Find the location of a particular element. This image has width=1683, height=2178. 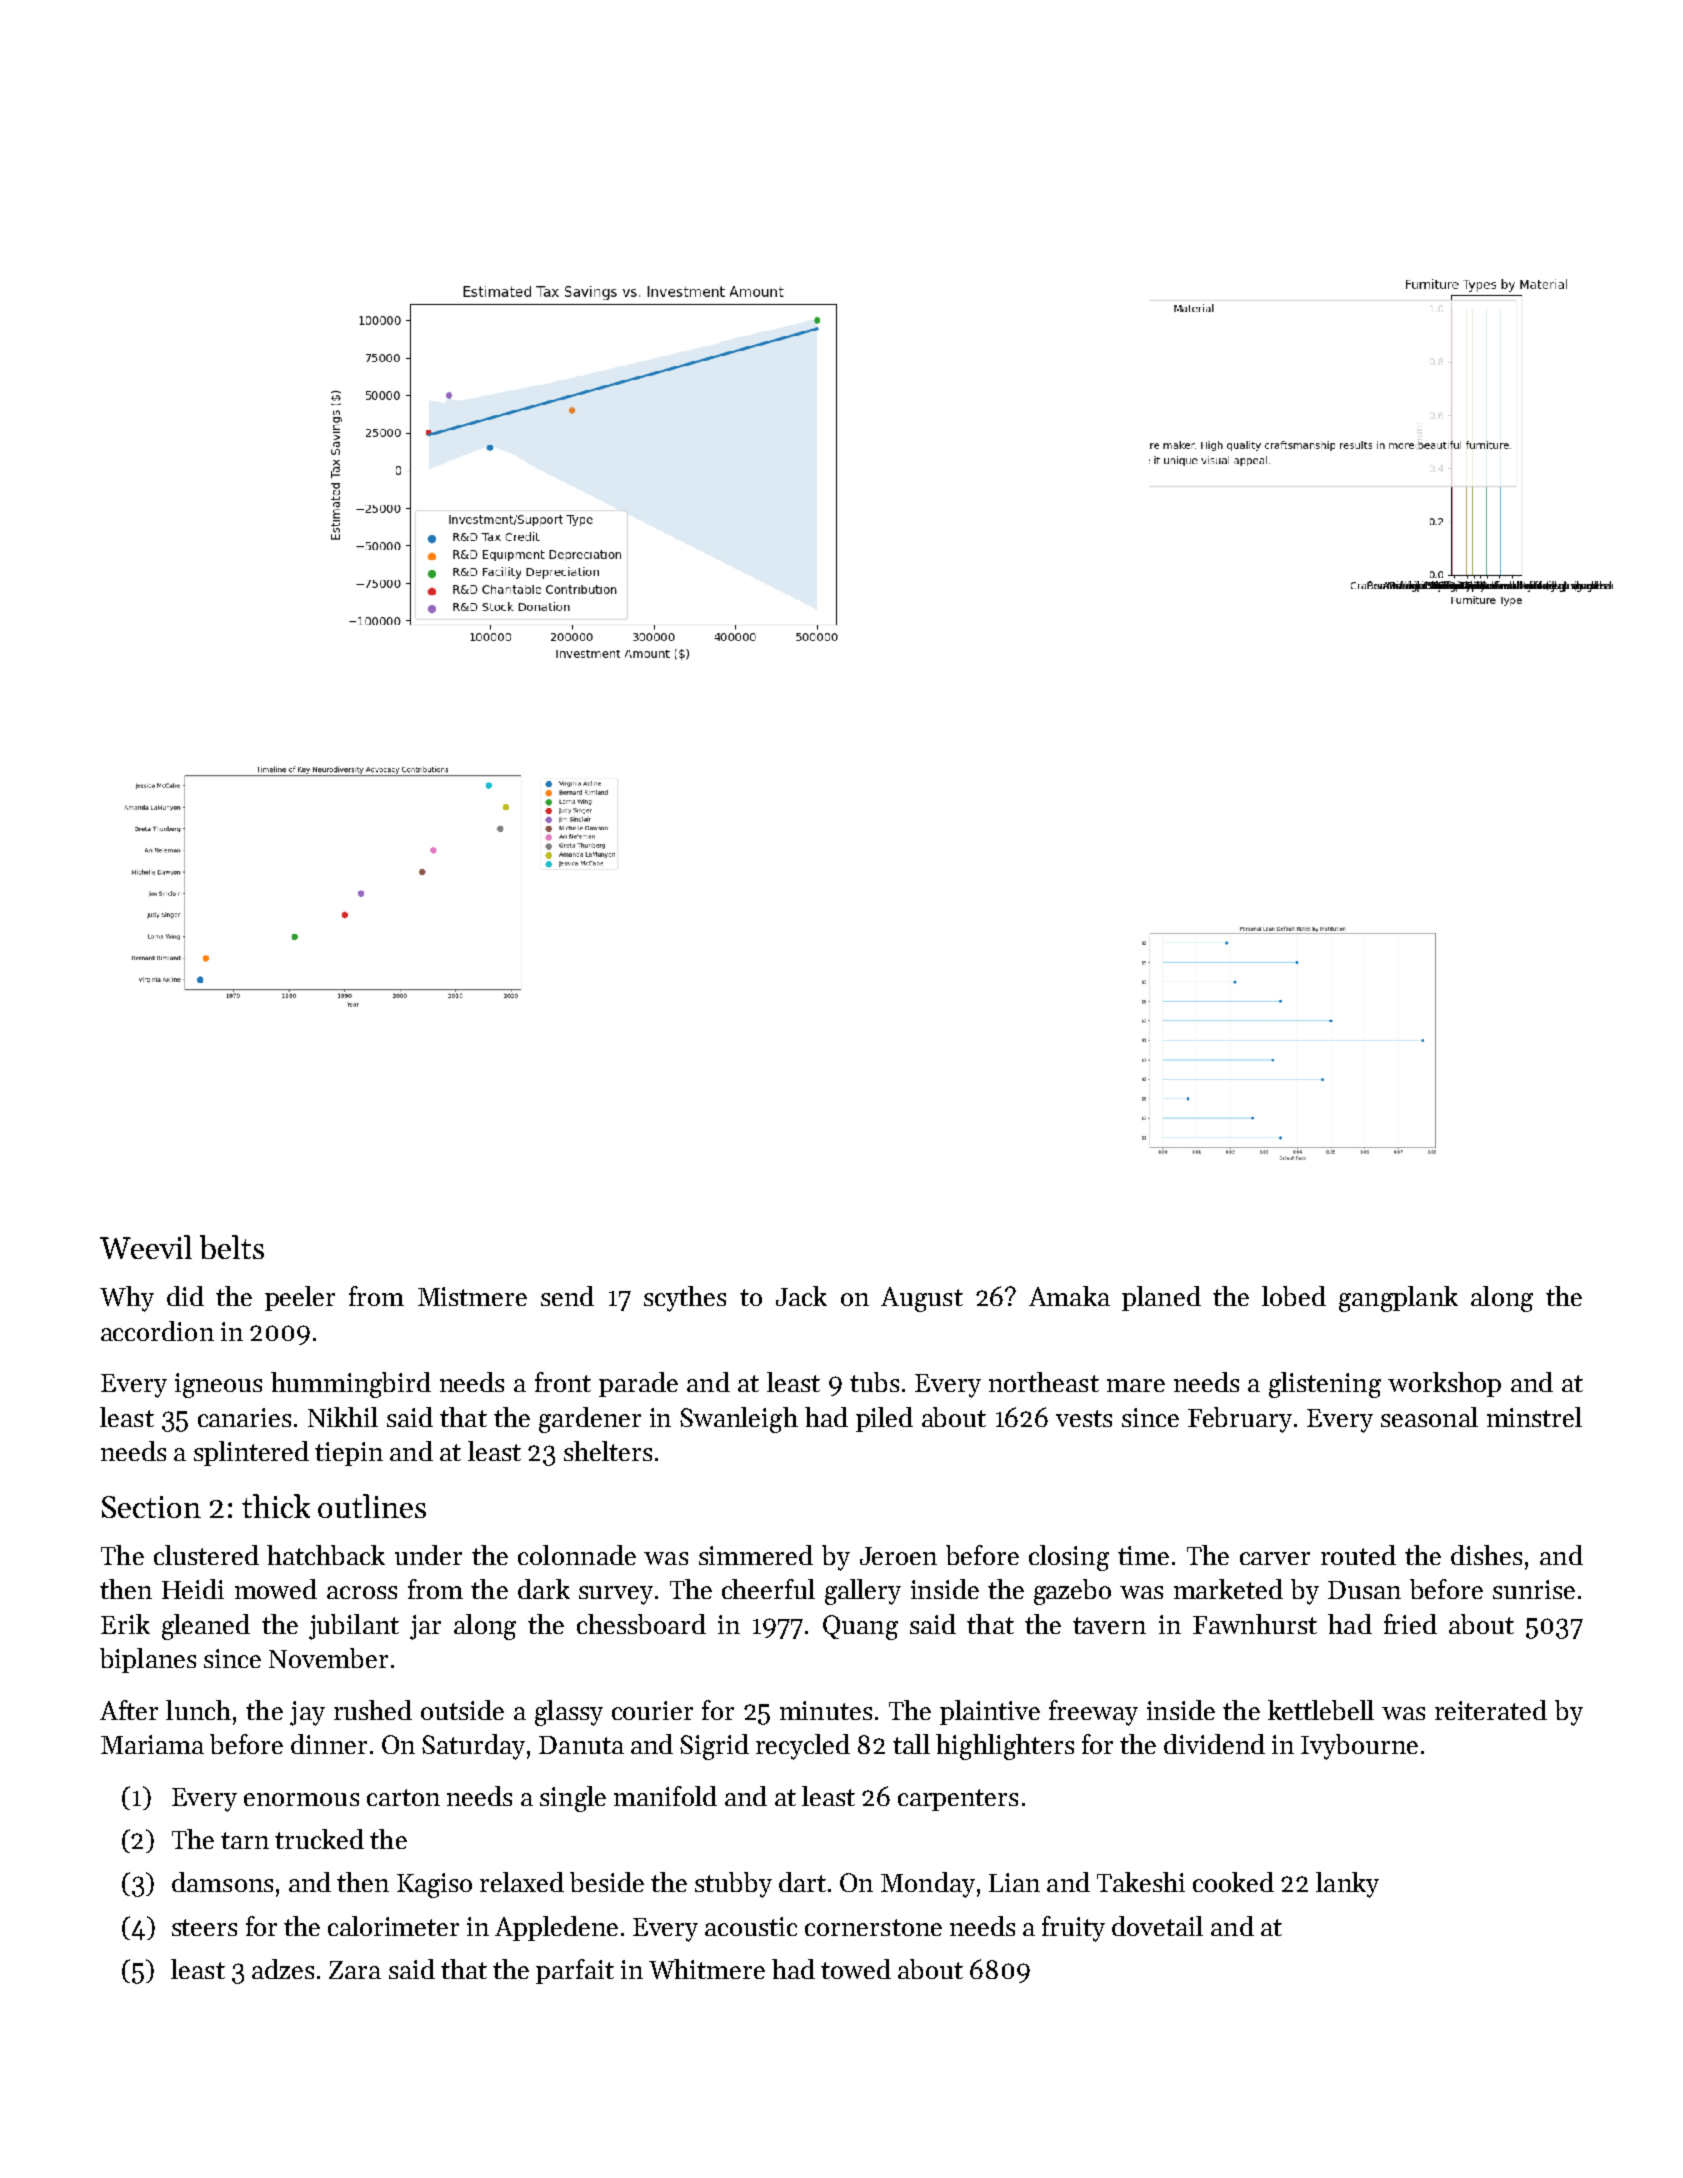

calorimeter is located at coordinates (393, 1926).
